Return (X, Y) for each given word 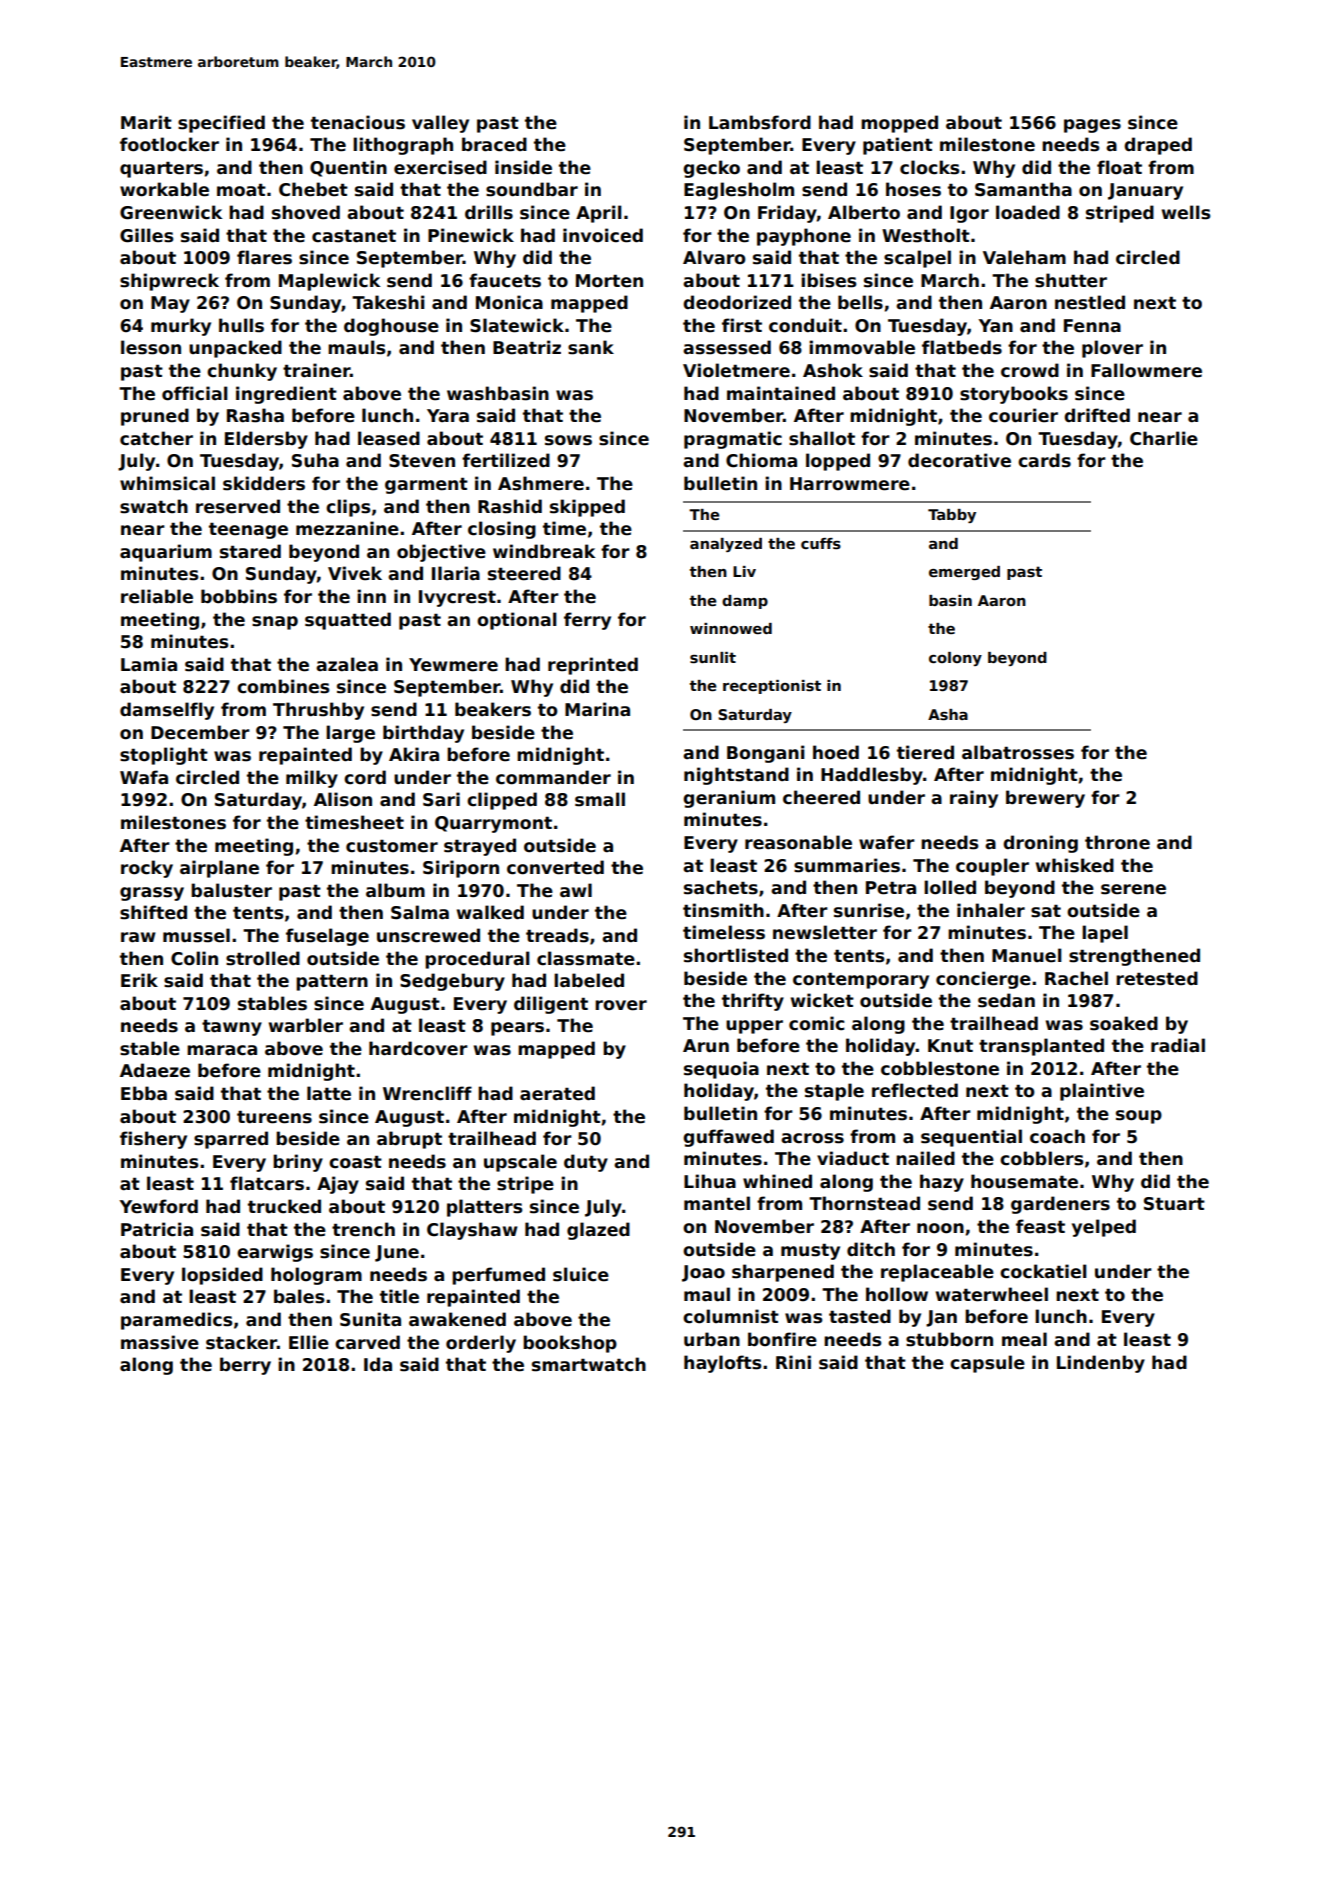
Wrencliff (427, 1093)
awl (576, 890)
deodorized (737, 302)
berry (245, 1366)
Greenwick (171, 212)
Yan (995, 326)
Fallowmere (1146, 370)
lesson (151, 347)
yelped (1104, 1228)
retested (1157, 978)
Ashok (833, 370)
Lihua (710, 1181)
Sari (441, 799)
